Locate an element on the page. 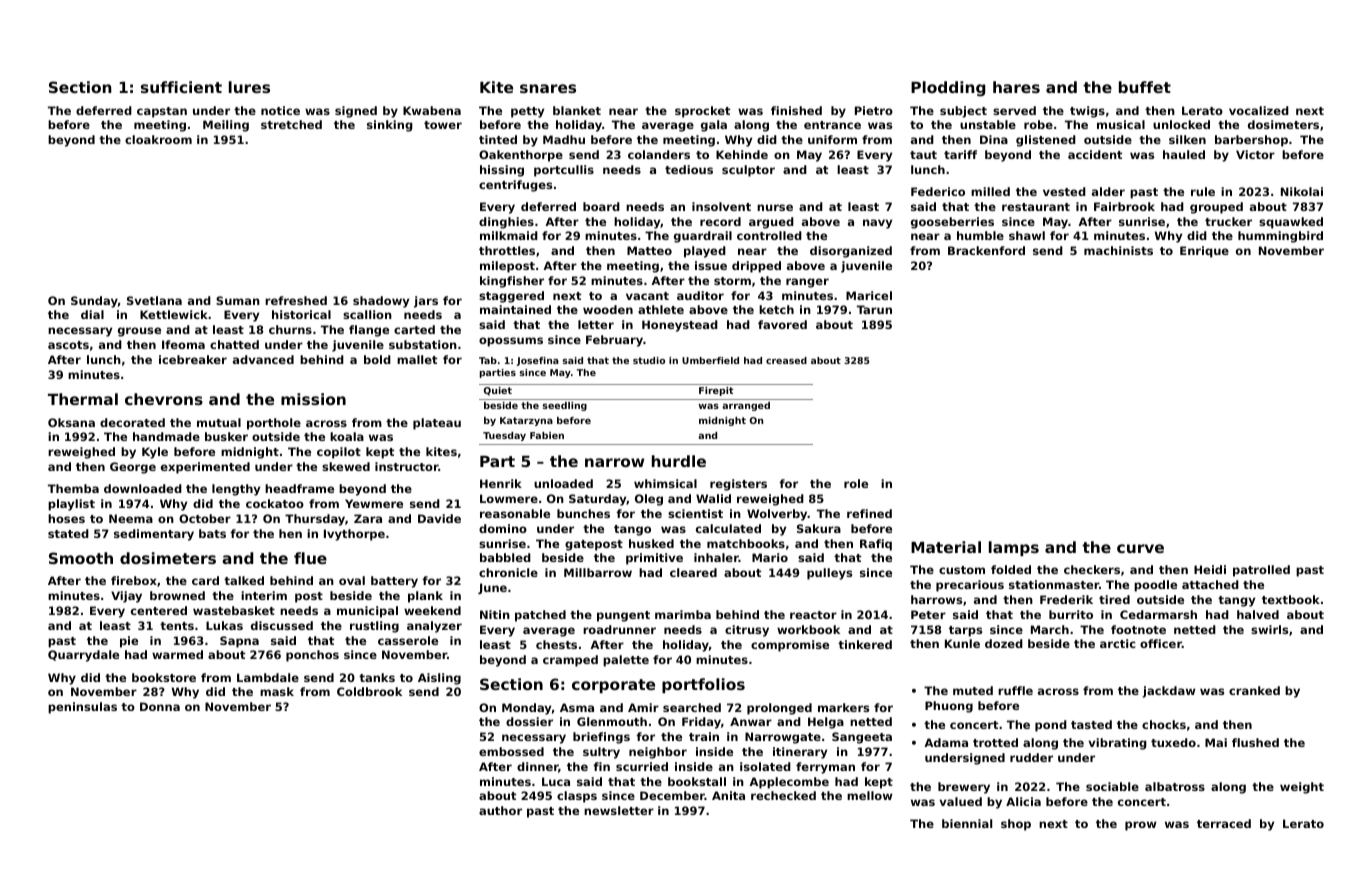 The height and width of the document is (887, 1372). creased is located at coordinates (786, 360).
